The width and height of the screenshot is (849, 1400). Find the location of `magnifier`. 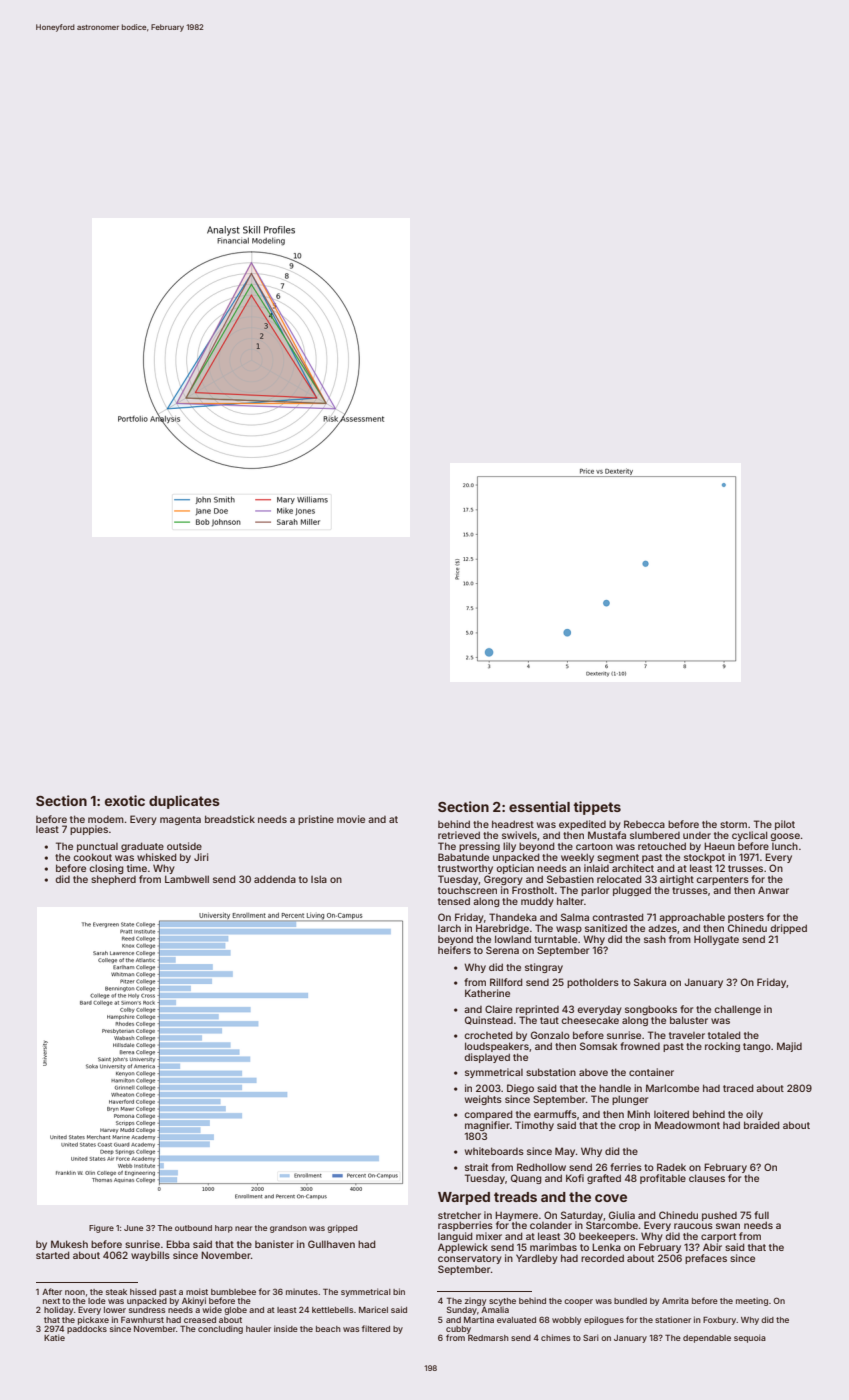

magnifier is located at coordinates (487, 1126).
